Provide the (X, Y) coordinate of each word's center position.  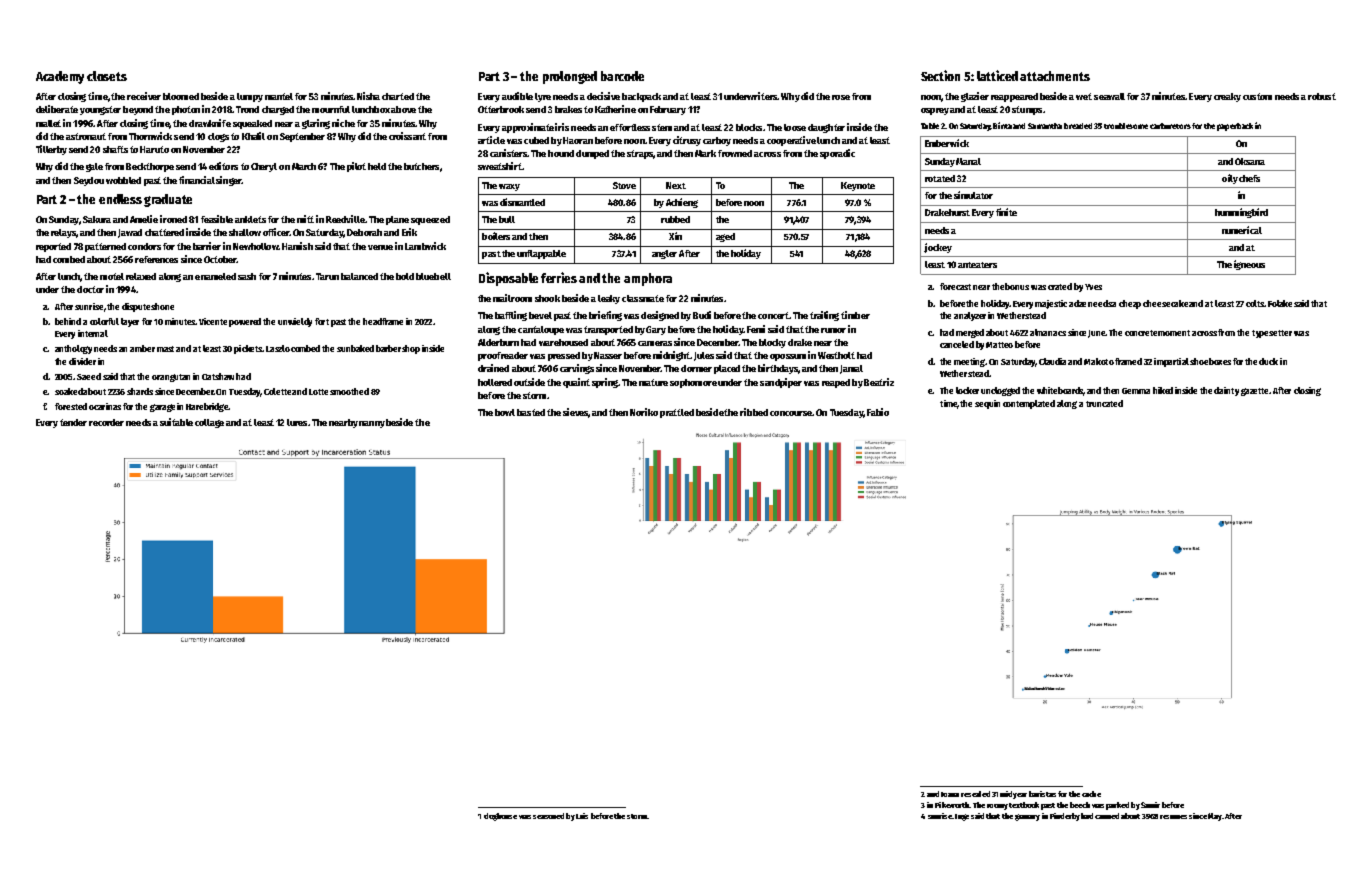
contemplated (1029, 404)
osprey (935, 111)
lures (297, 422)
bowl (505, 412)
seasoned (548, 816)
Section (940, 75)
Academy (60, 77)
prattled (677, 413)
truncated (1104, 403)
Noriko (644, 412)
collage (209, 423)
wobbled (123, 180)
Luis (582, 816)
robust (1322, 96)
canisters (508, 153)
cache (1091, 794)
